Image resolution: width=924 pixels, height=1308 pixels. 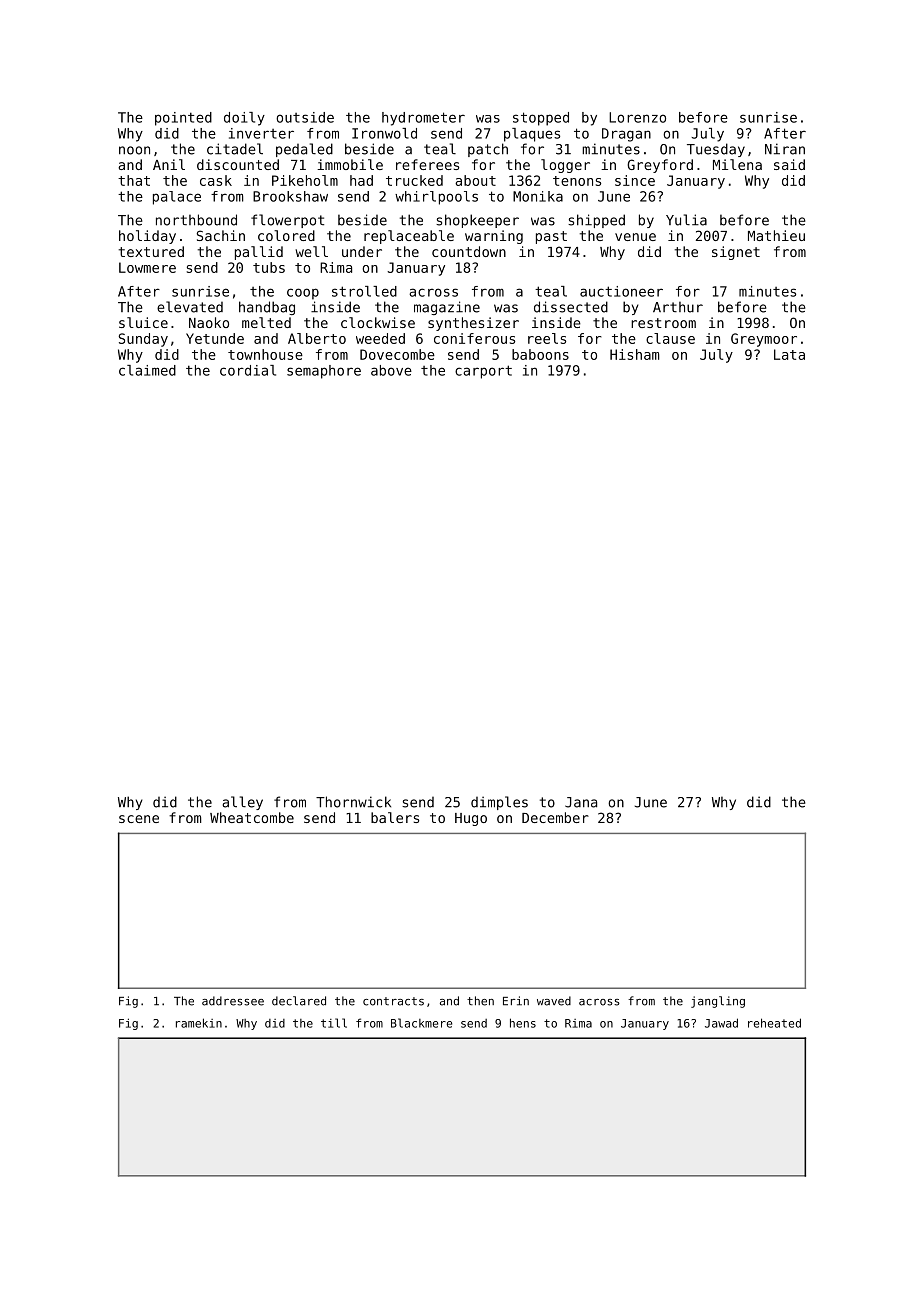 What do you see at coordinates (199, 1023) in the screenshot?
I see `ramekin` at bounding box center [199, 1023].
